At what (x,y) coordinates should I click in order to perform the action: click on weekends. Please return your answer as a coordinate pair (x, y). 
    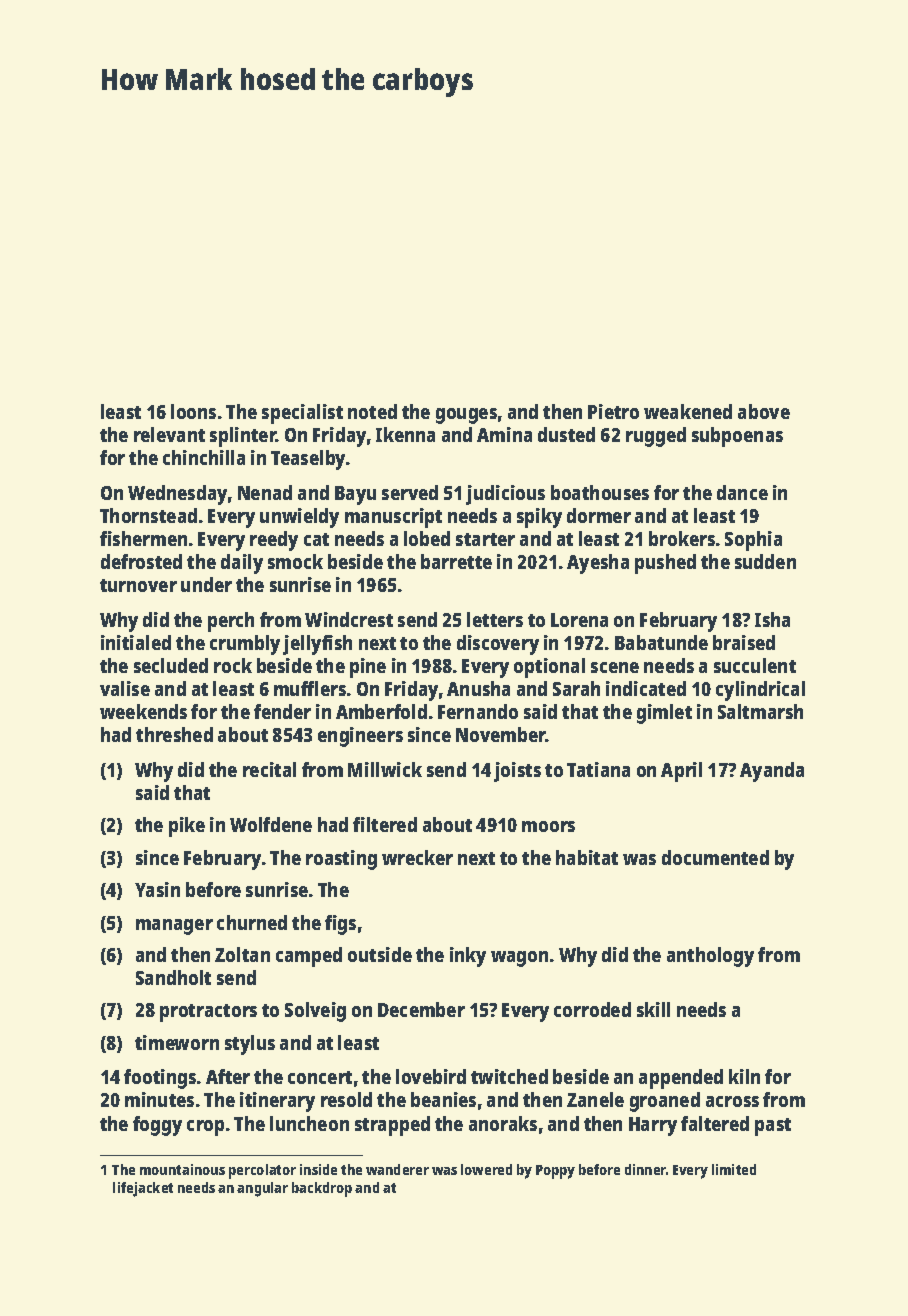
    Looking at the image, I should click on (143, 711).
